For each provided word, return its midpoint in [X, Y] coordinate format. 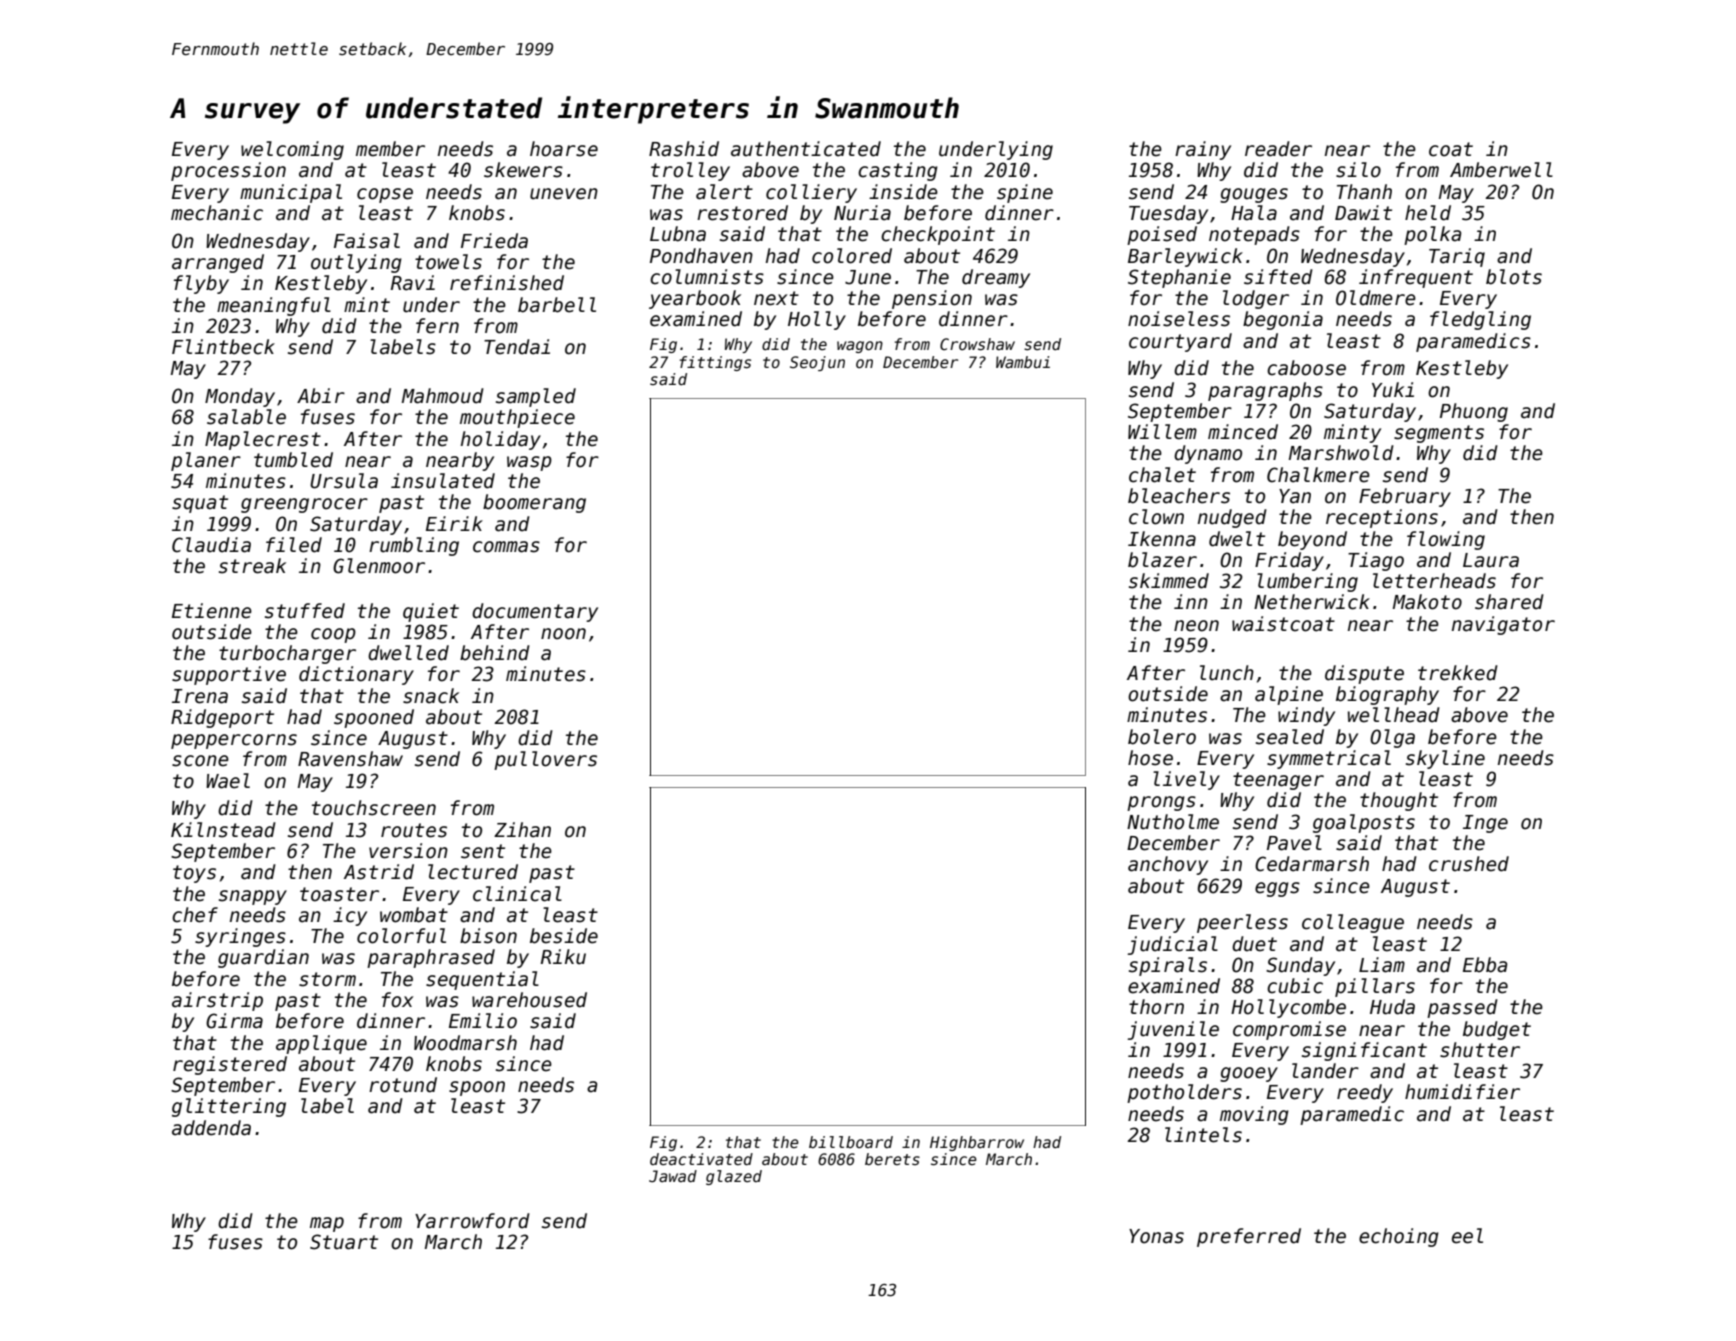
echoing [1399, 1237]
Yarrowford [472, 1221]
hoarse [564, 149]
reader [1278, 149]
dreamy [996, 278]
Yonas [1156, 1236]
